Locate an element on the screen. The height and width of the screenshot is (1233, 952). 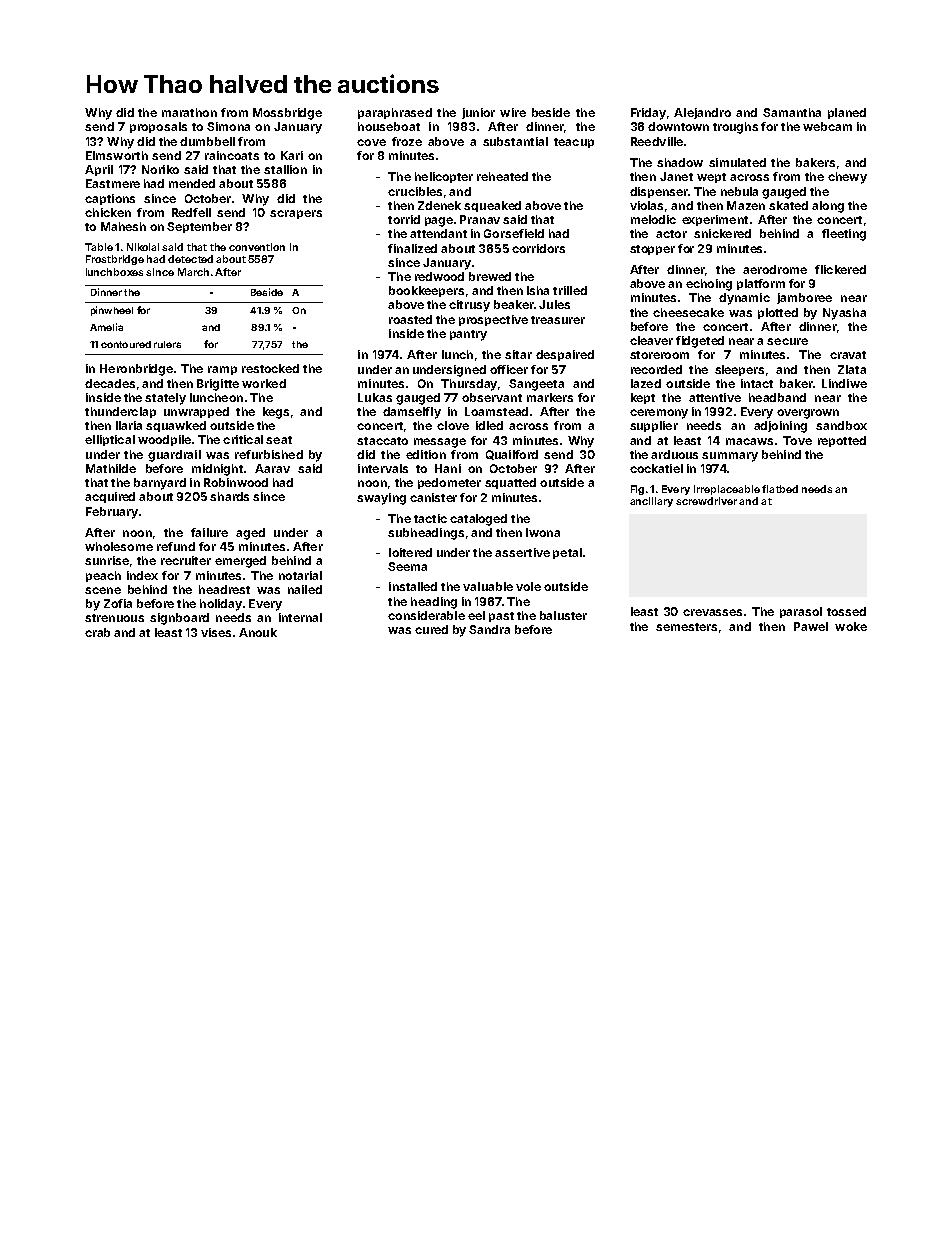
parasol is located at coordinates (801, 612).
